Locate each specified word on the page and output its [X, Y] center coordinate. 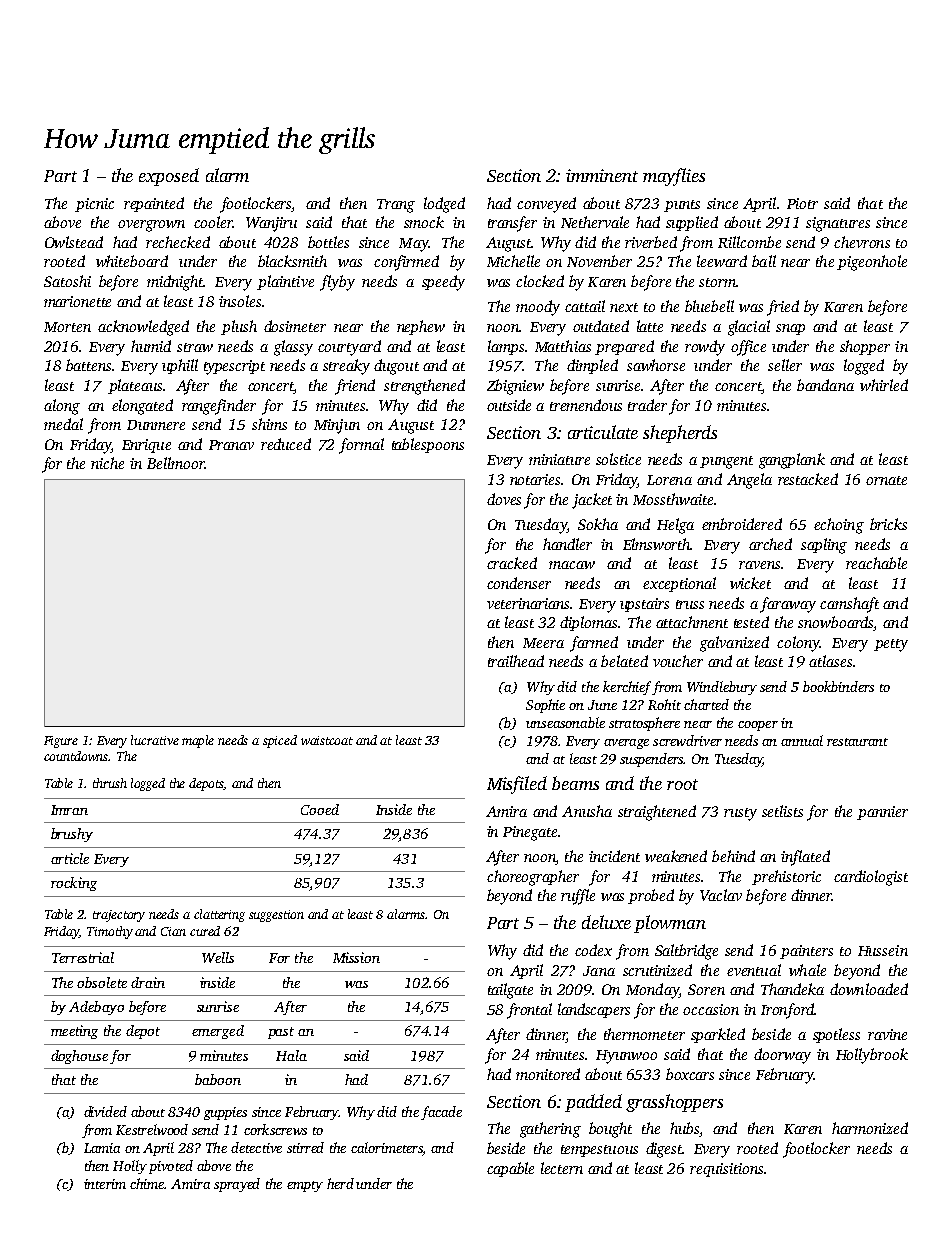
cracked [512, 563]
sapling [824, 546]
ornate [886, 480]
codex [593, 950]
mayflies [674, 177]
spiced [280, 741]
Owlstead [74, 242]
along [62, 407]
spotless [836, 1035]
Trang [396, 206]
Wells [218, 957]
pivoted [171, 1167]
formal [361, 446]
